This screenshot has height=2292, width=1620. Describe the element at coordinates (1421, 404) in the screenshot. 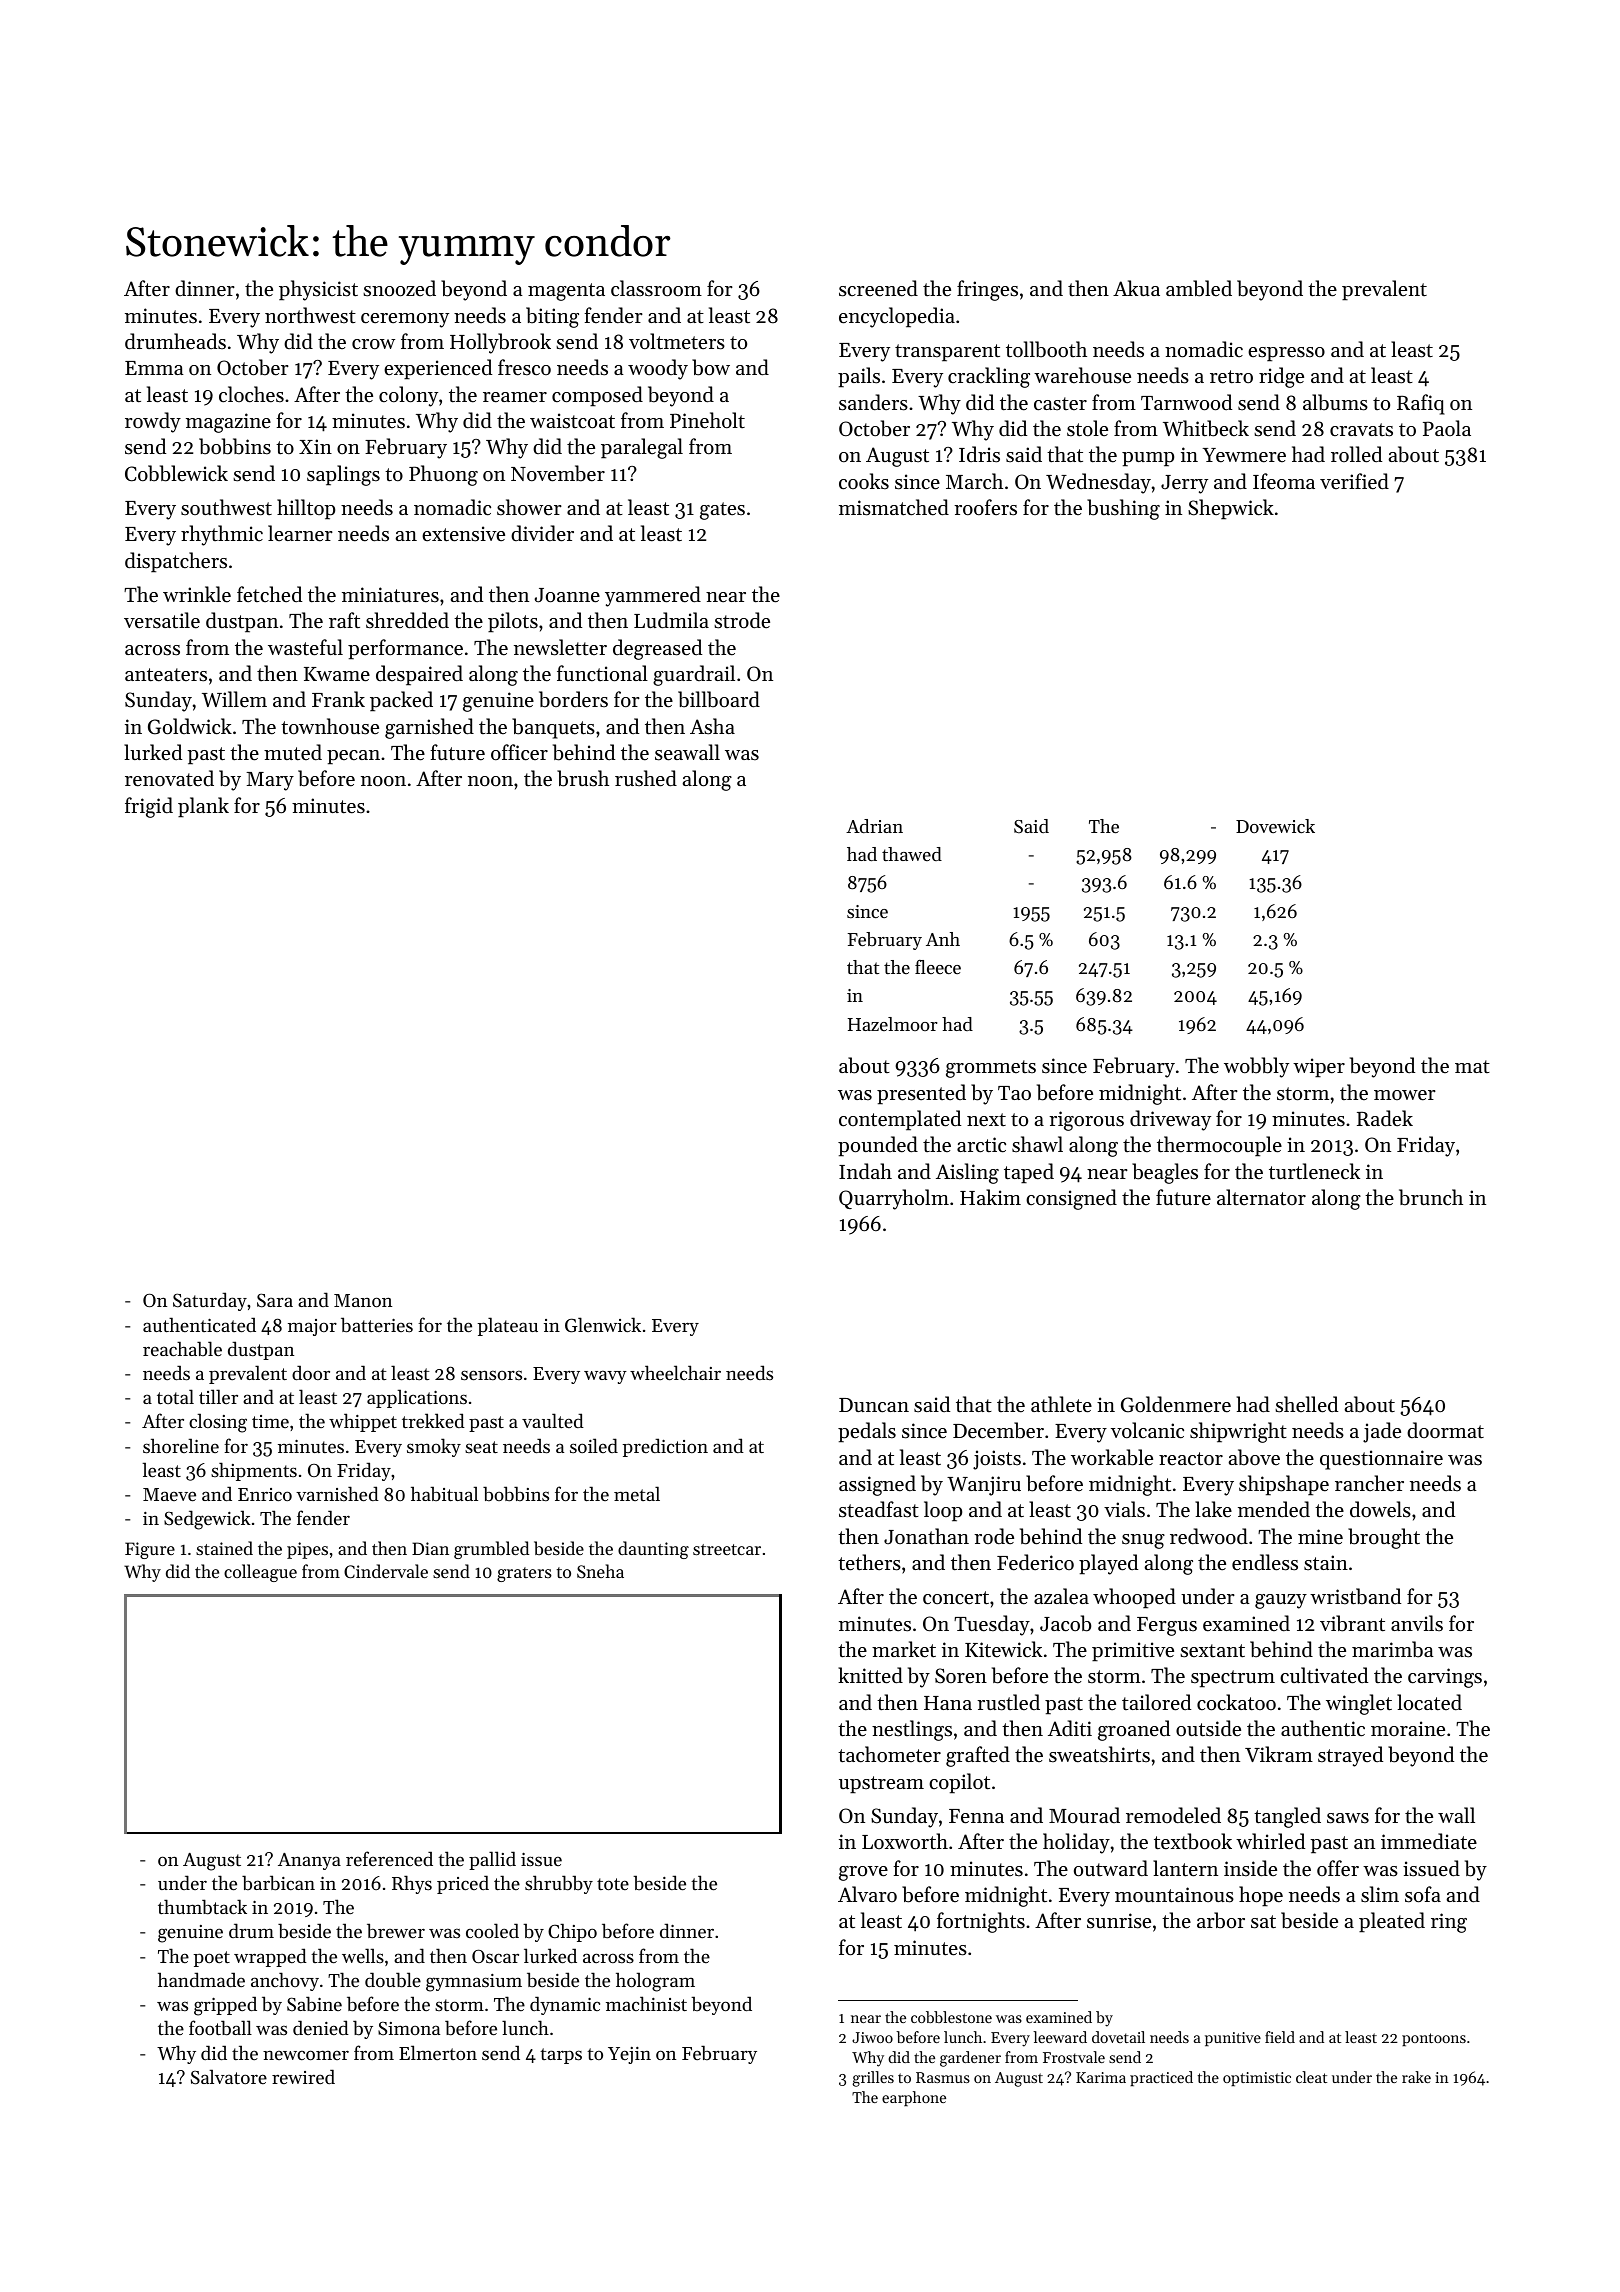

I see `Rafiq` at that location.
